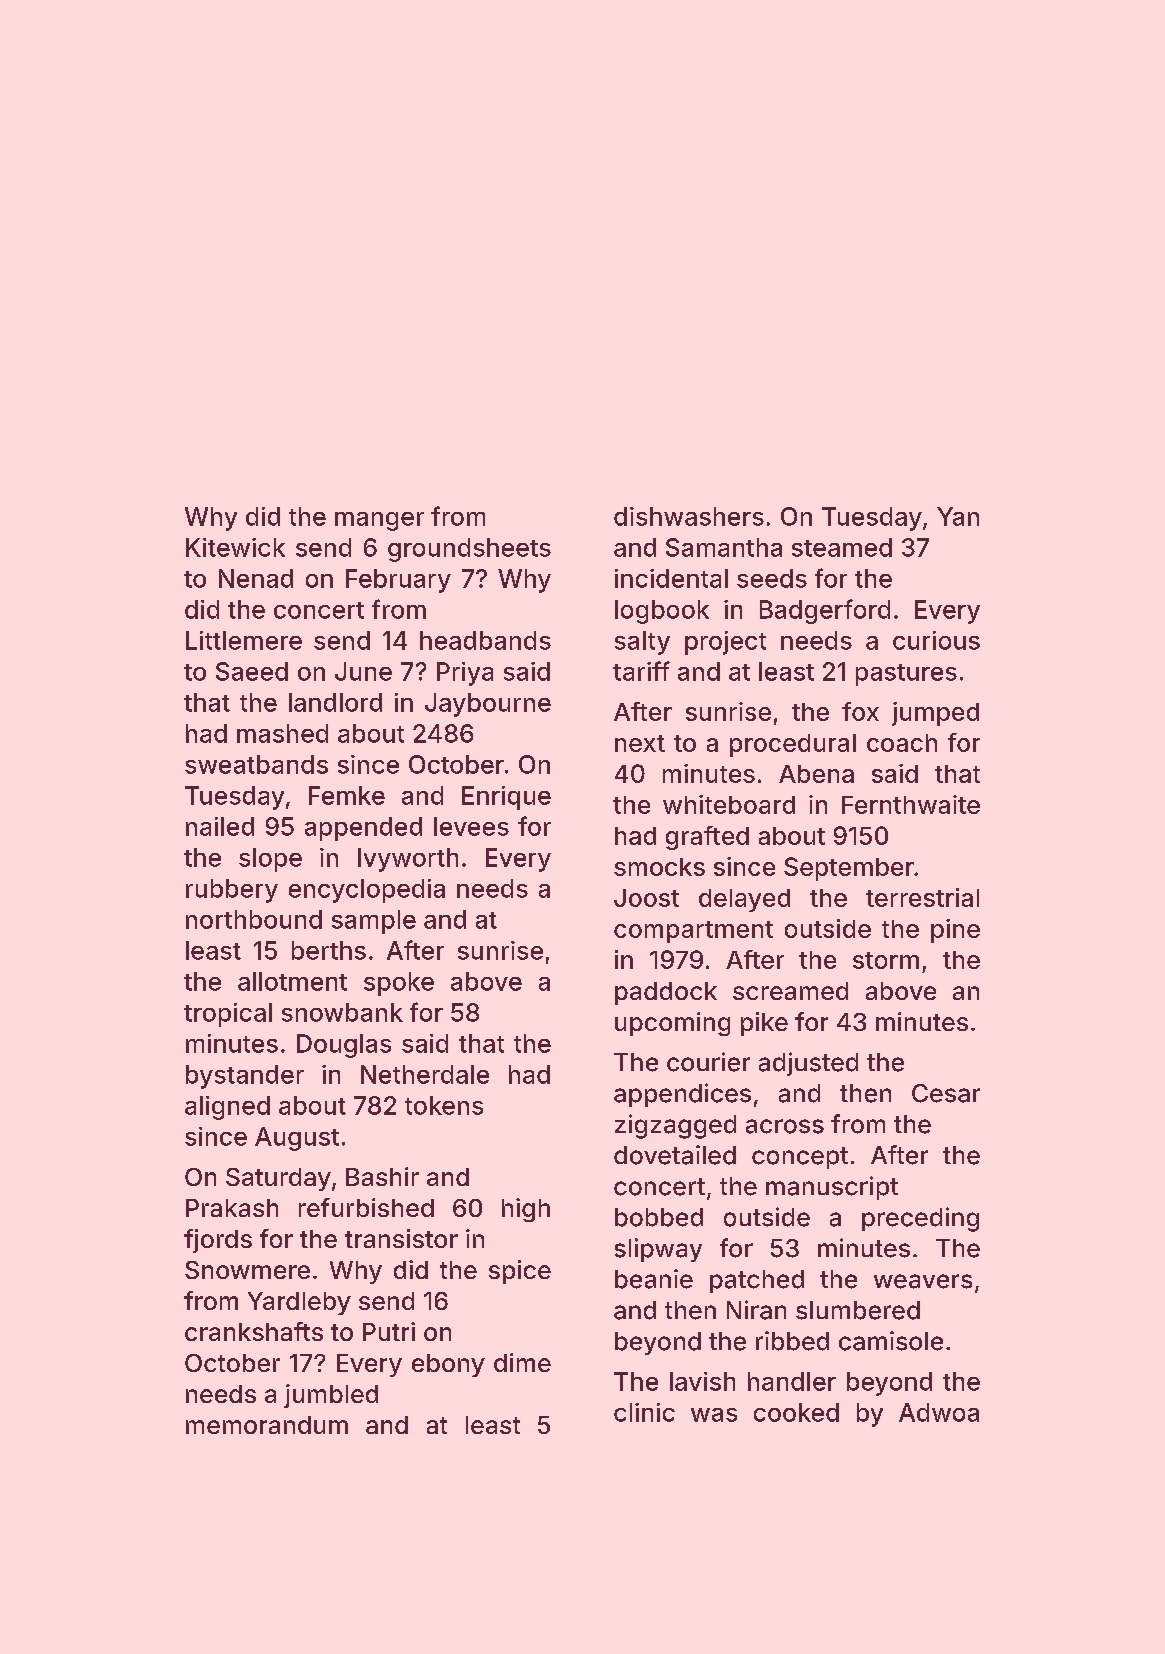 The width and height of the image is (1165, 1654). I want to click on jumbled, so click(331, 1396).
